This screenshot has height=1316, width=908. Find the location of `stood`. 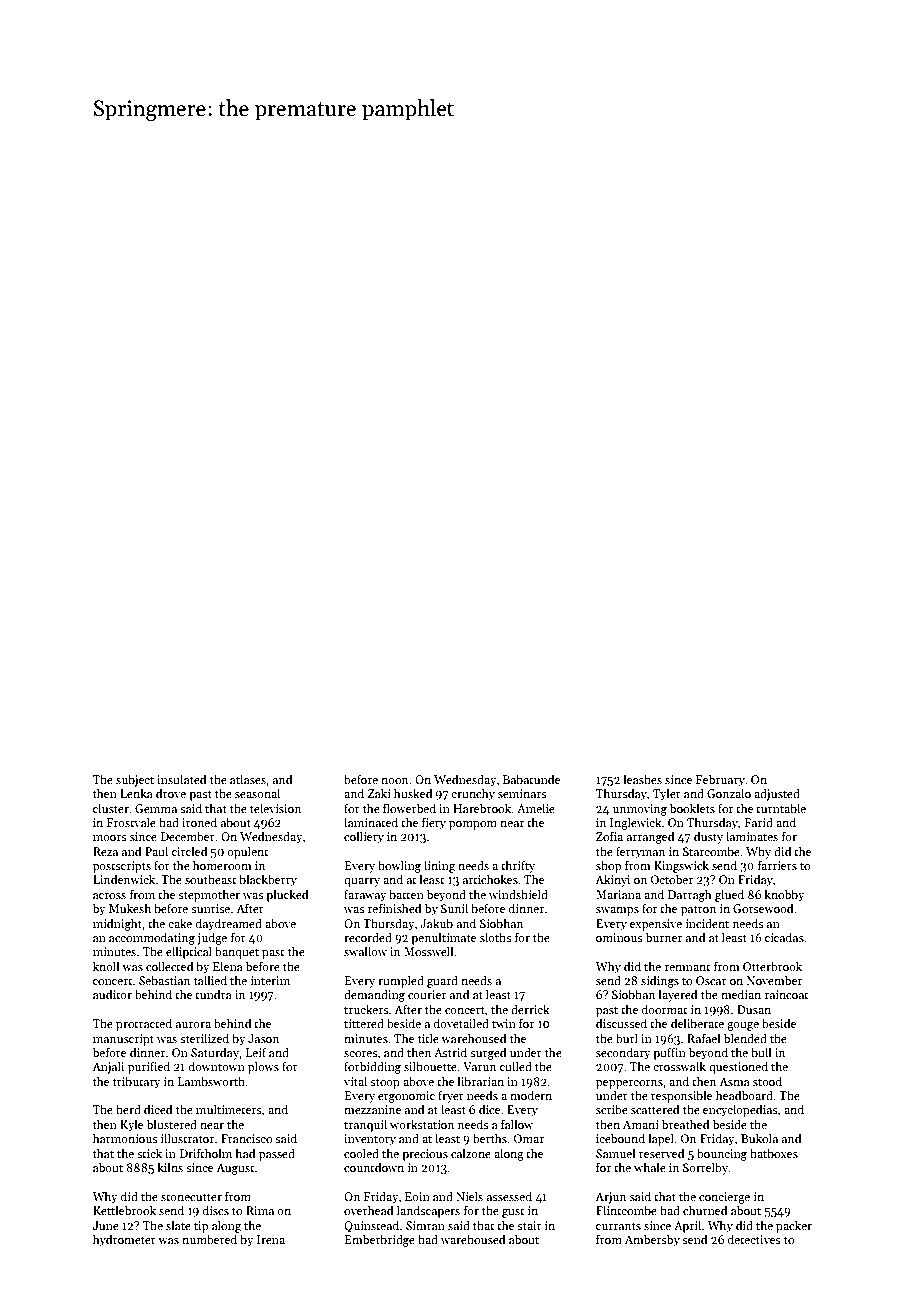

stood is located at coordinates (767, 1081).
